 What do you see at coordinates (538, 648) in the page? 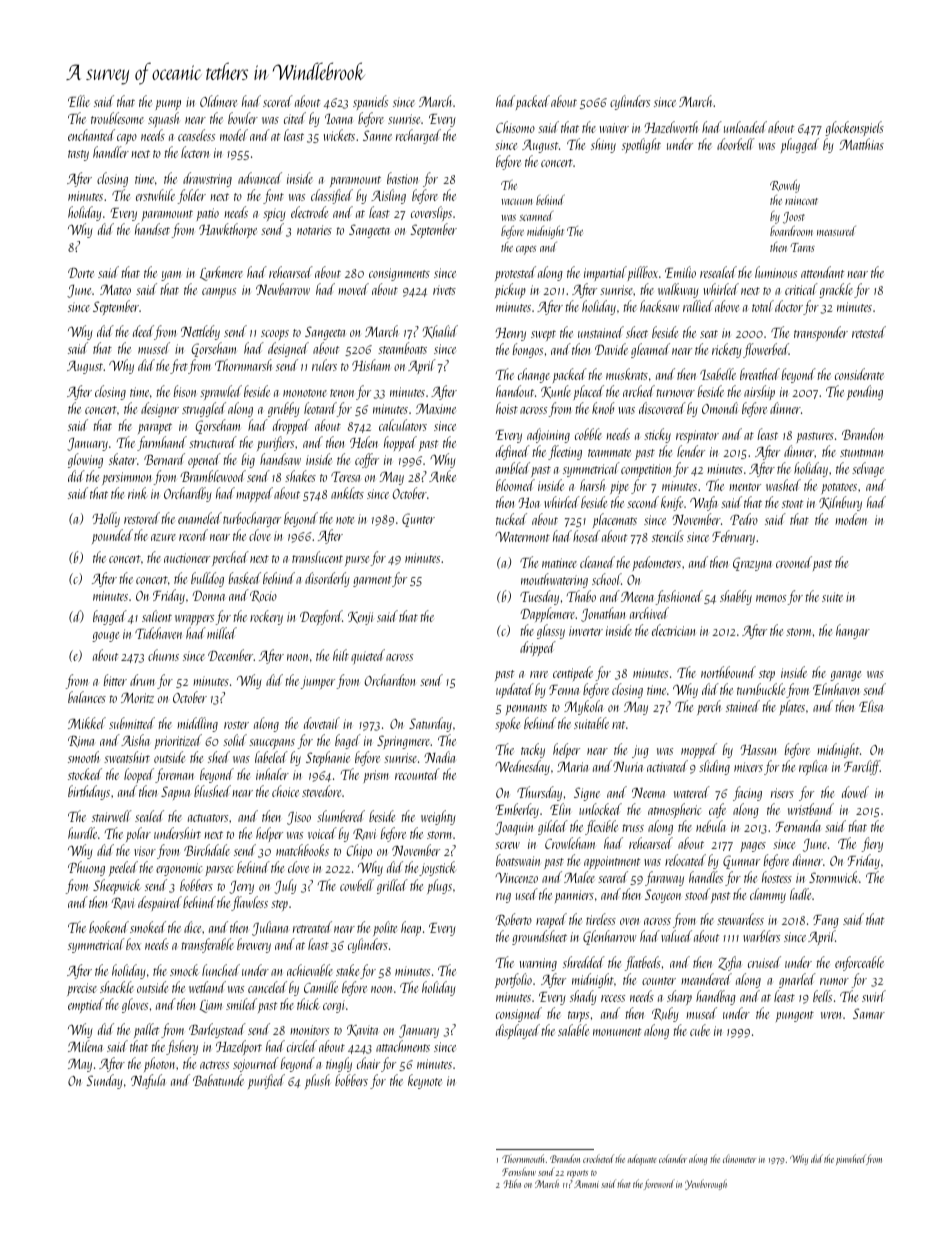
I see `dripped` at bounding box center [538, 648].
